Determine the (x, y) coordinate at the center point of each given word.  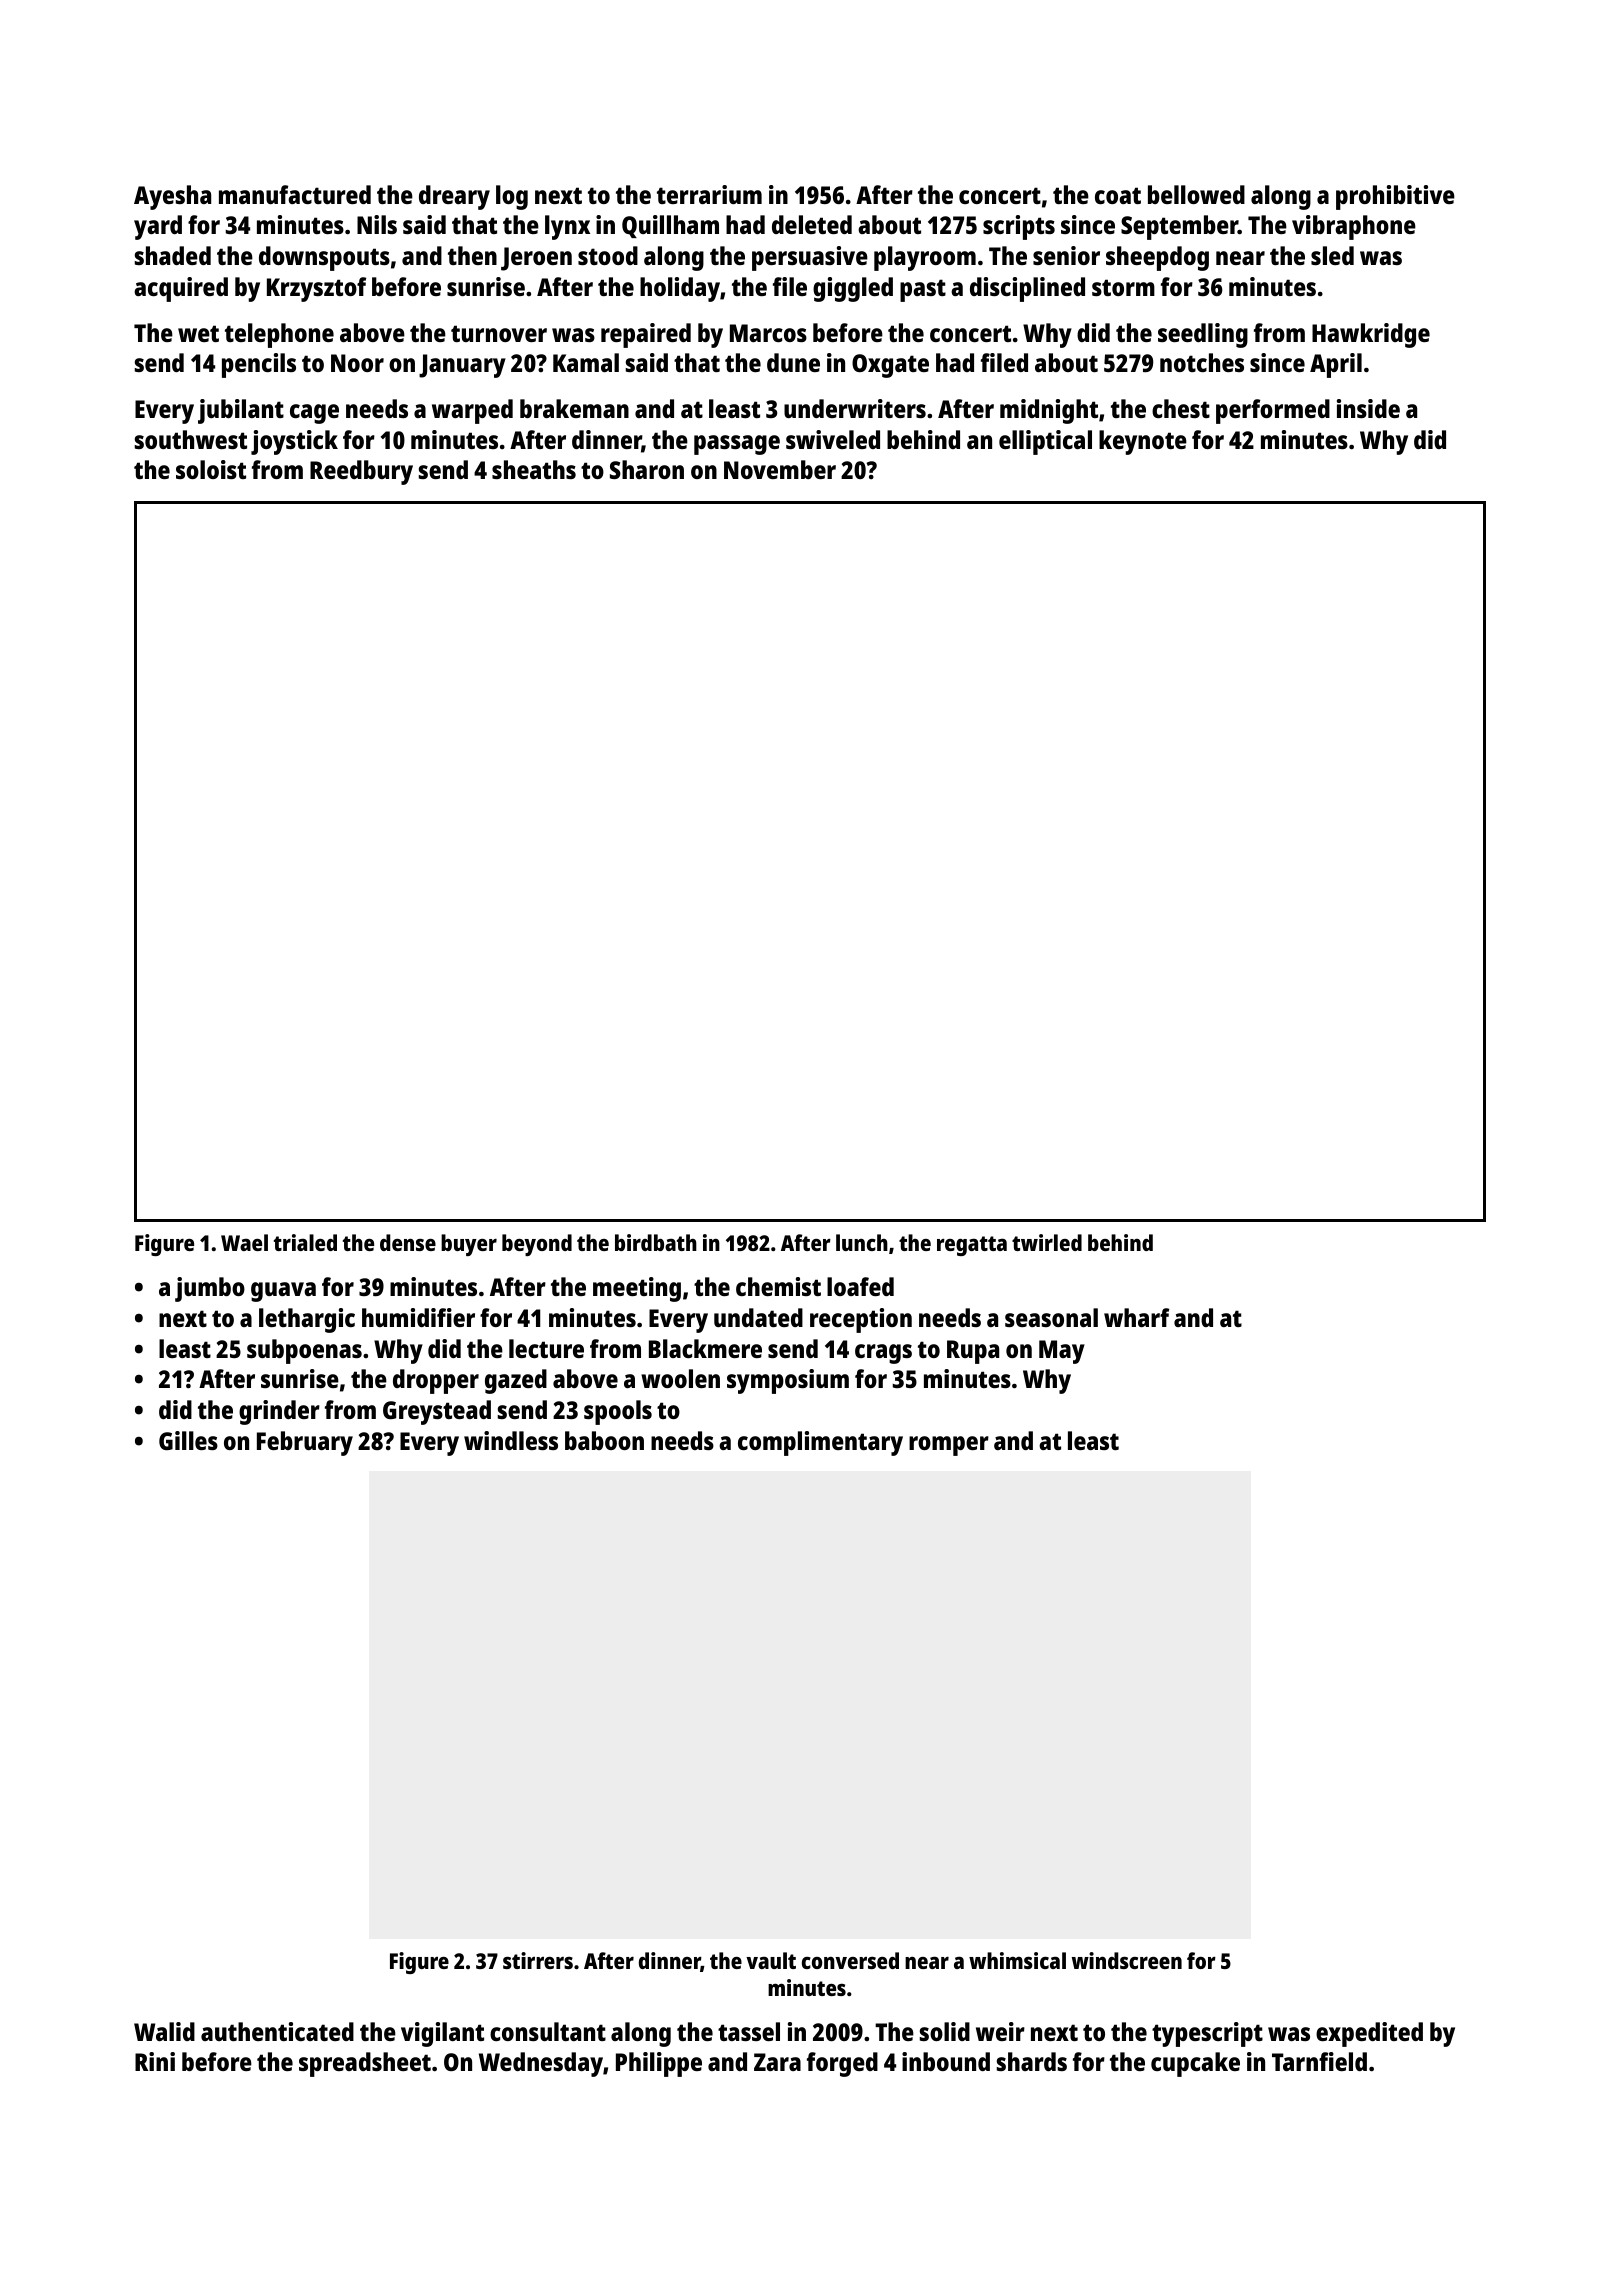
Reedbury (361, 472)
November (780, 469)
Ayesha (172, 197)
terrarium (709, 194)
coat (1118, 195)
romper (949, 1446)
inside (1368, 408)
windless (511, 1440)
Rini (155, 2061)
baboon (604, 1440)
